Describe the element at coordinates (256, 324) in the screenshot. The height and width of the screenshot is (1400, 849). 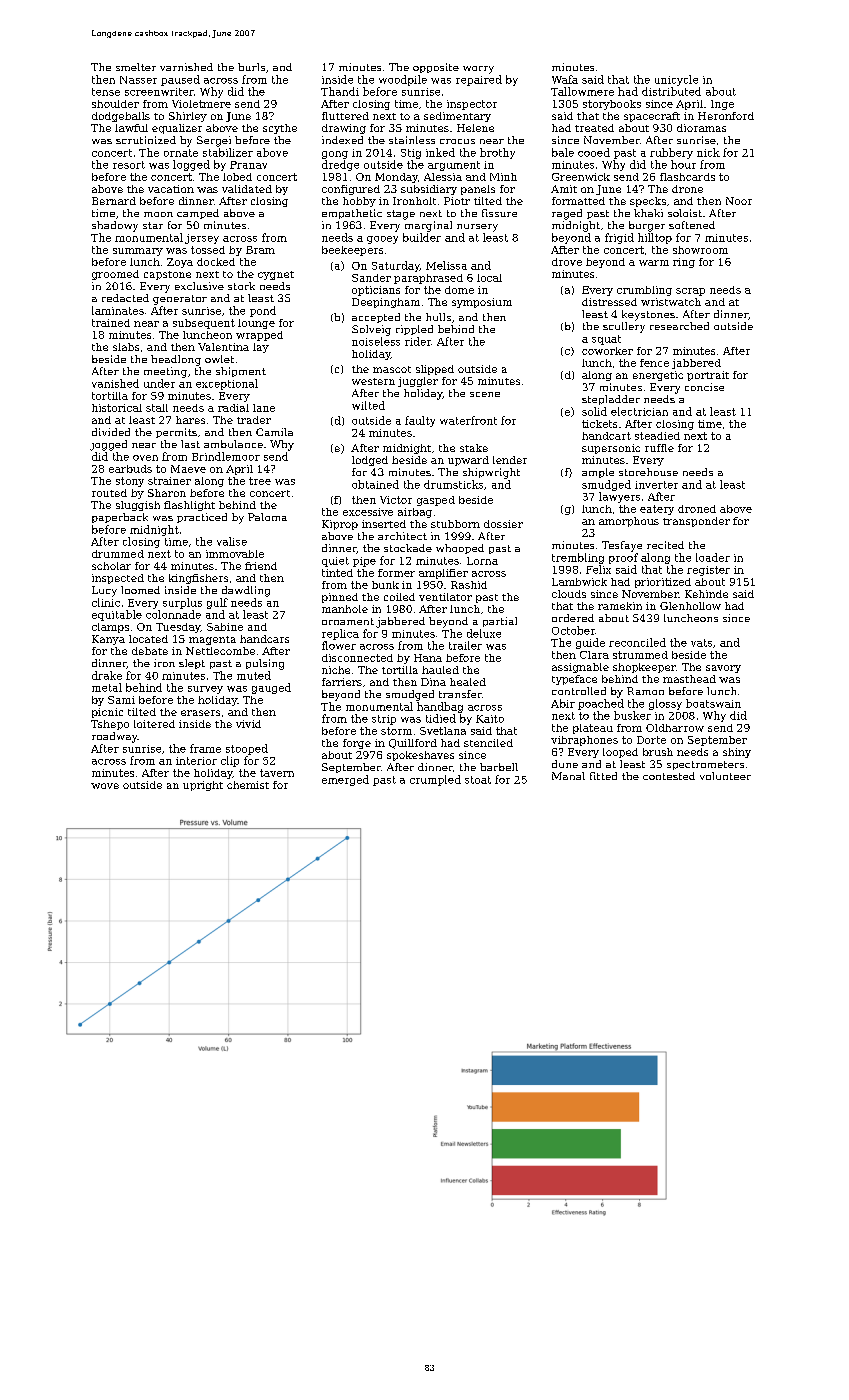
I see `lounge` at that location.
